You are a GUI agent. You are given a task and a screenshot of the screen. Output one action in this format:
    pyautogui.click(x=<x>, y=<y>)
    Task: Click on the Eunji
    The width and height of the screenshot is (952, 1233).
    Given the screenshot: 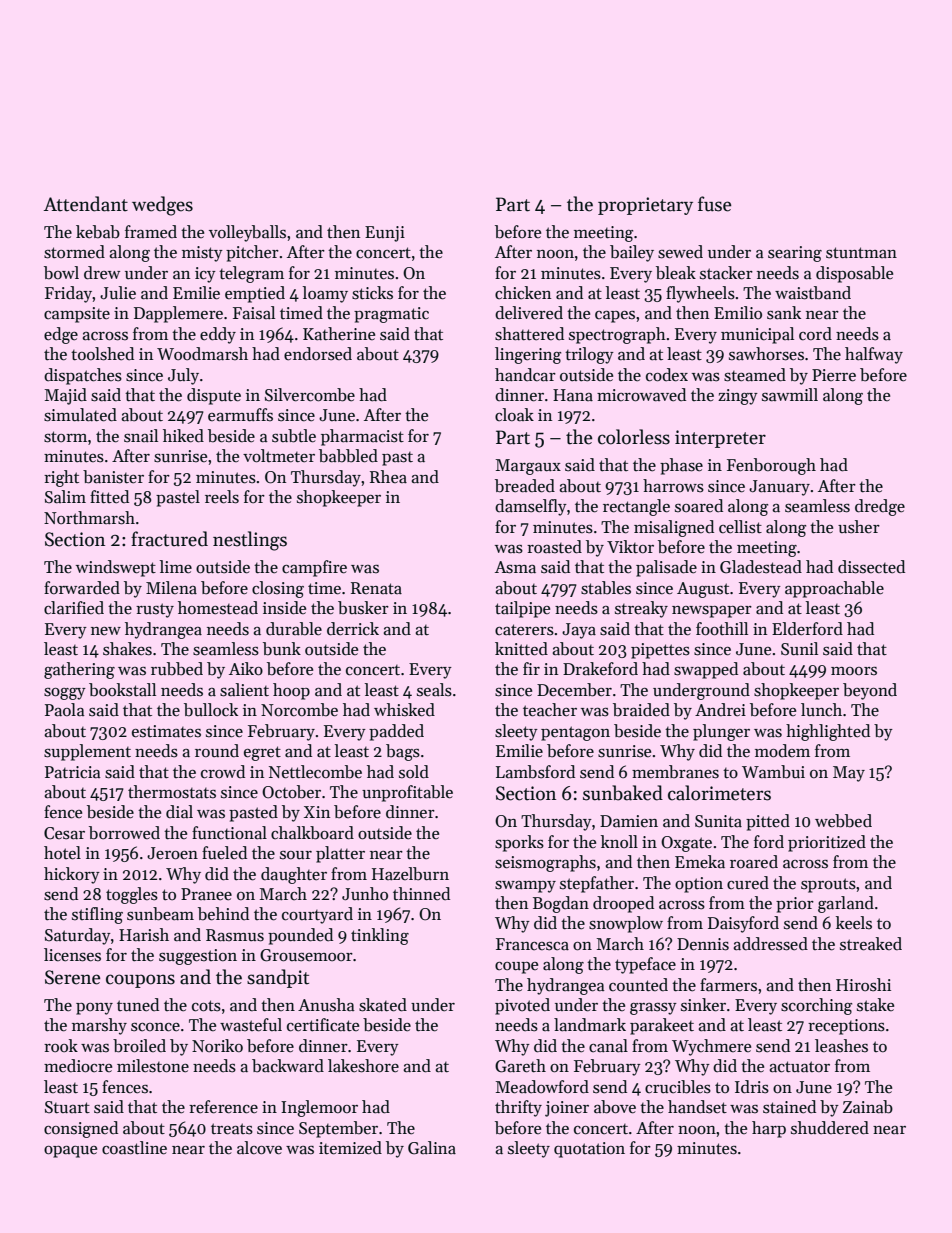 What is the action you would take?
    pyautogui.click(x=385, y=234)
